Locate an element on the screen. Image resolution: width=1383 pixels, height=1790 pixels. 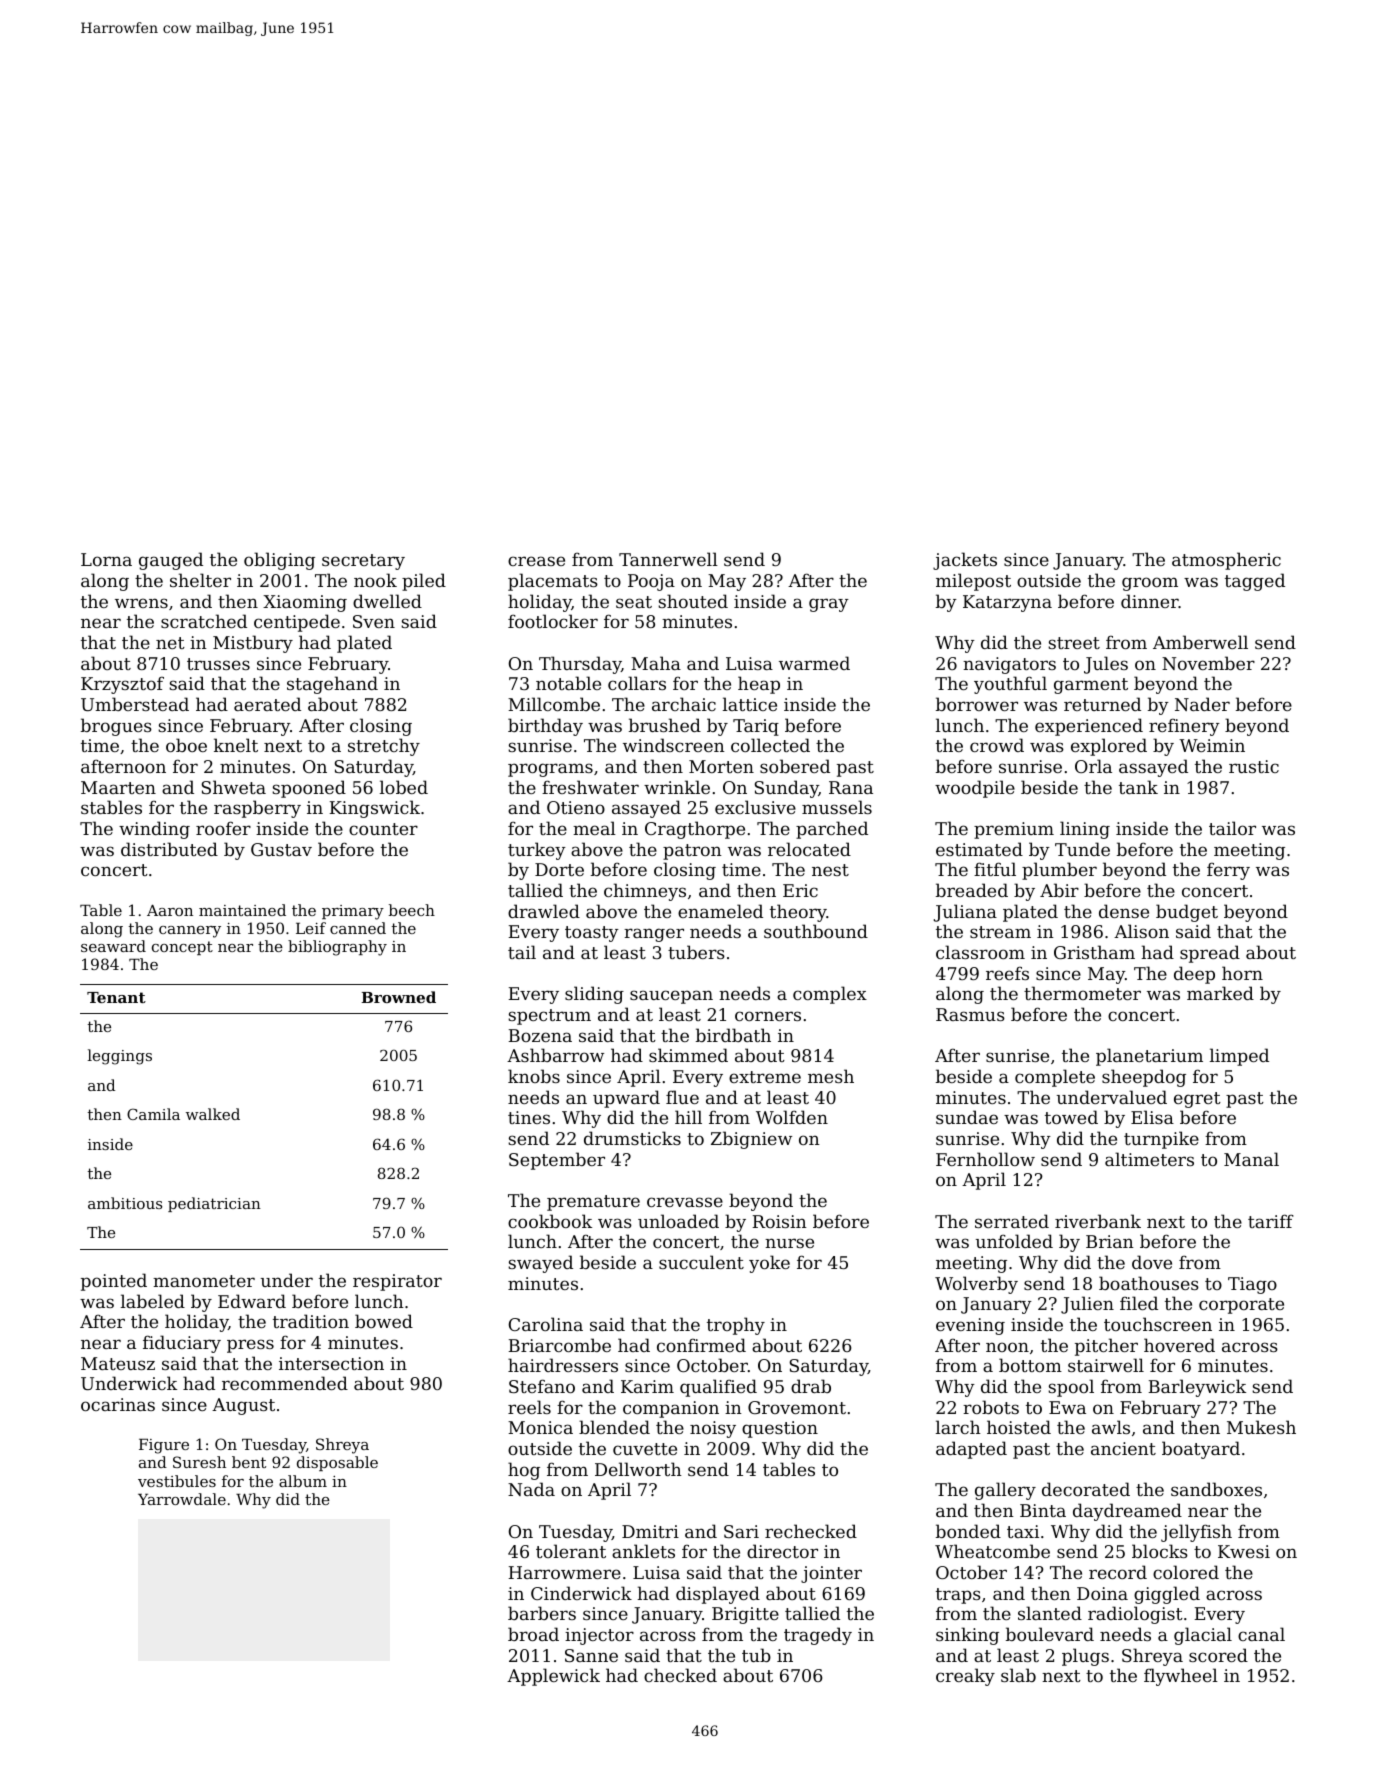
slab is located at coordinates (1018, 1675).
